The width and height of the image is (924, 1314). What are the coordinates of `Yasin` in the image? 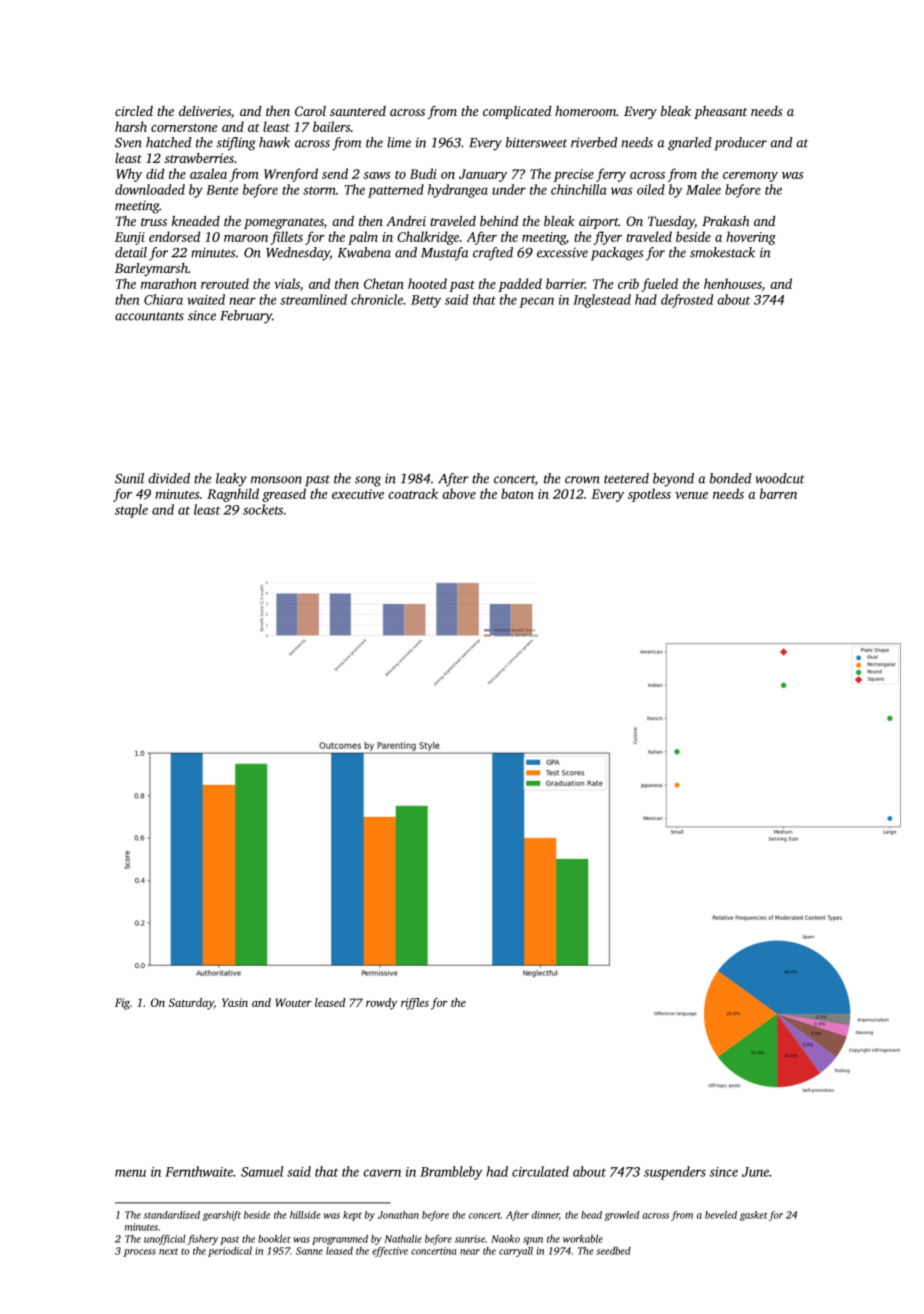 It's located at (235, 1002).
